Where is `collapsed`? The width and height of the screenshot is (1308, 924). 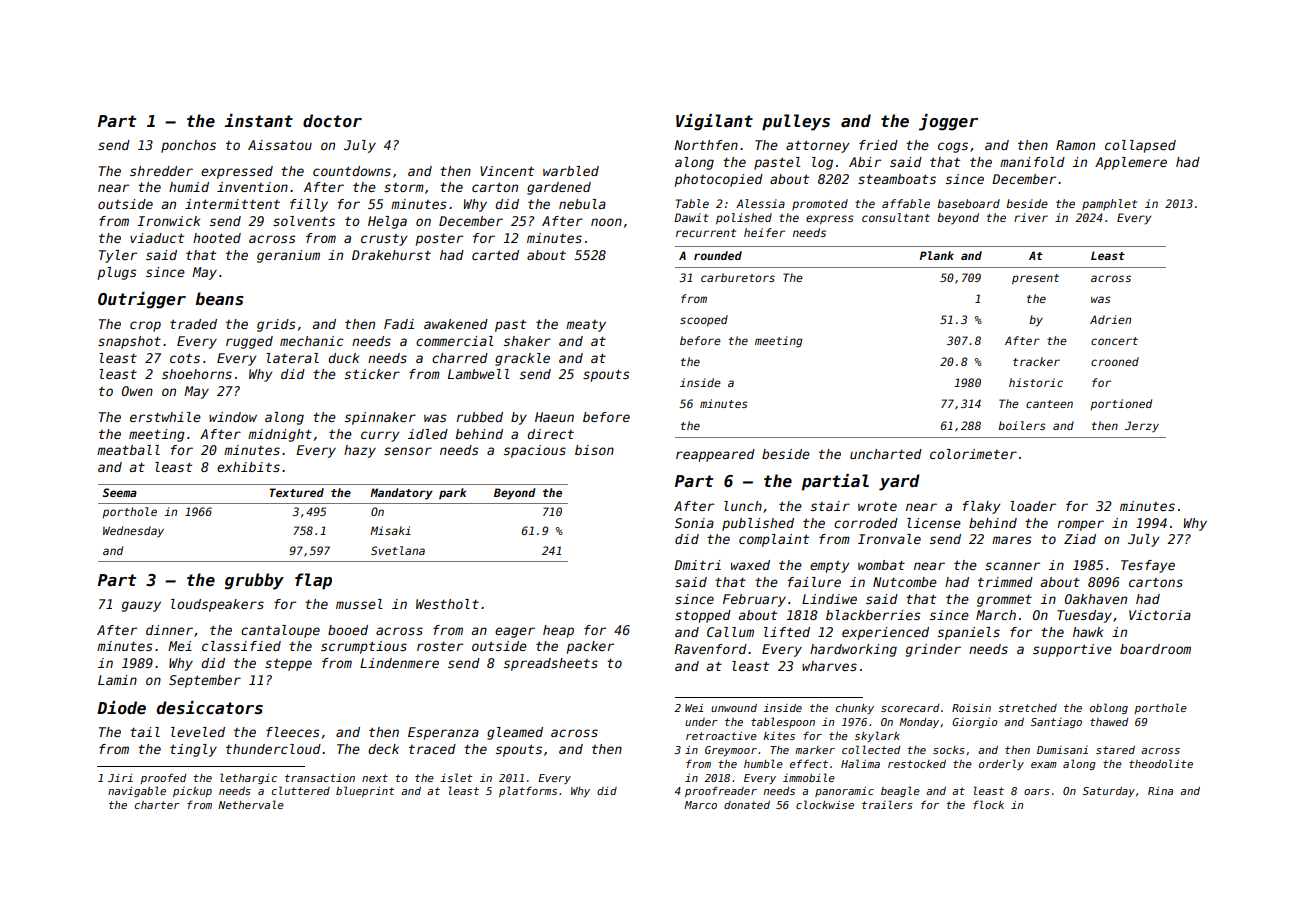 collapsed is located at coordinates (1140, 146).
